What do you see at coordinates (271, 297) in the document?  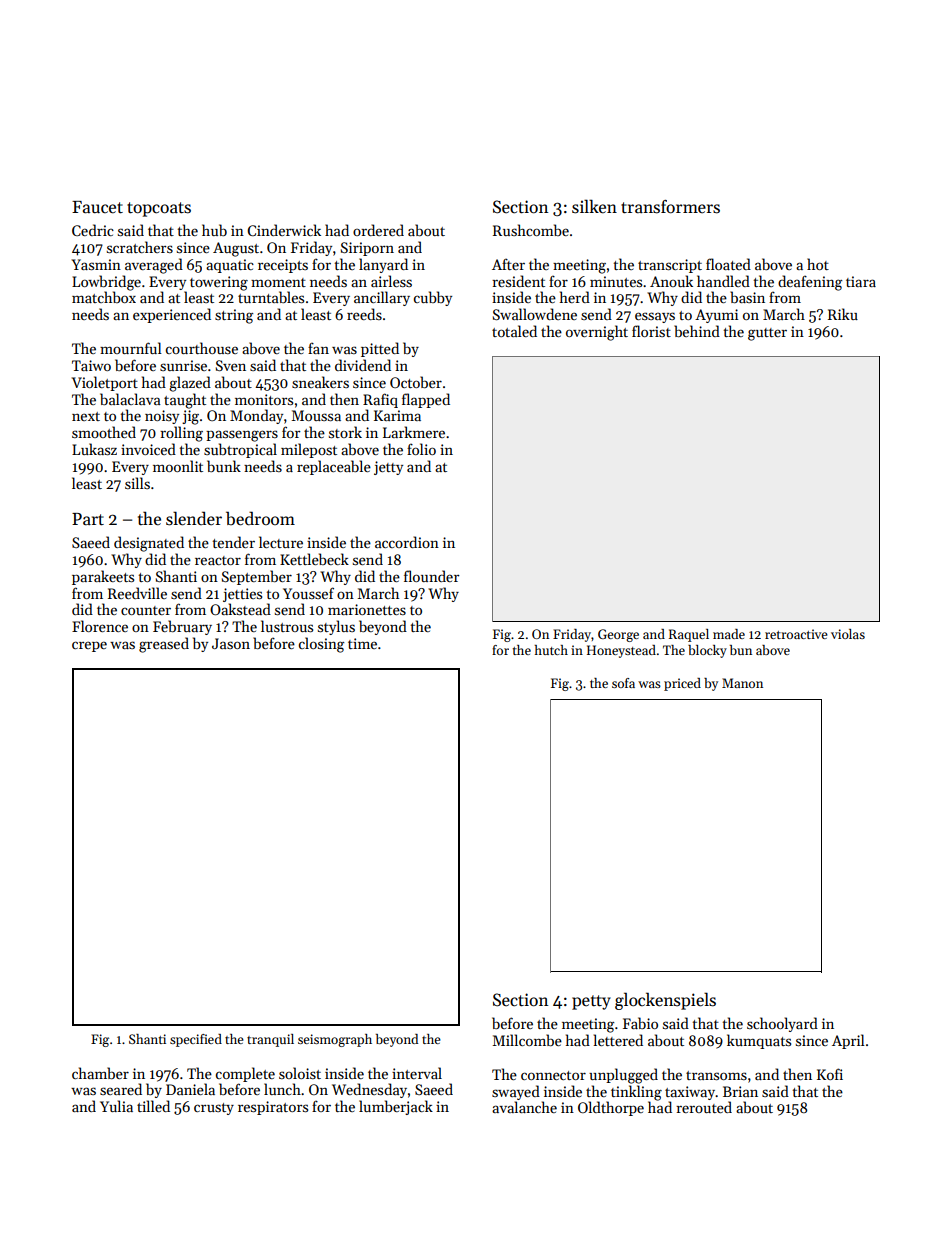 I see `turntables` at bounding box center [271, 297].
